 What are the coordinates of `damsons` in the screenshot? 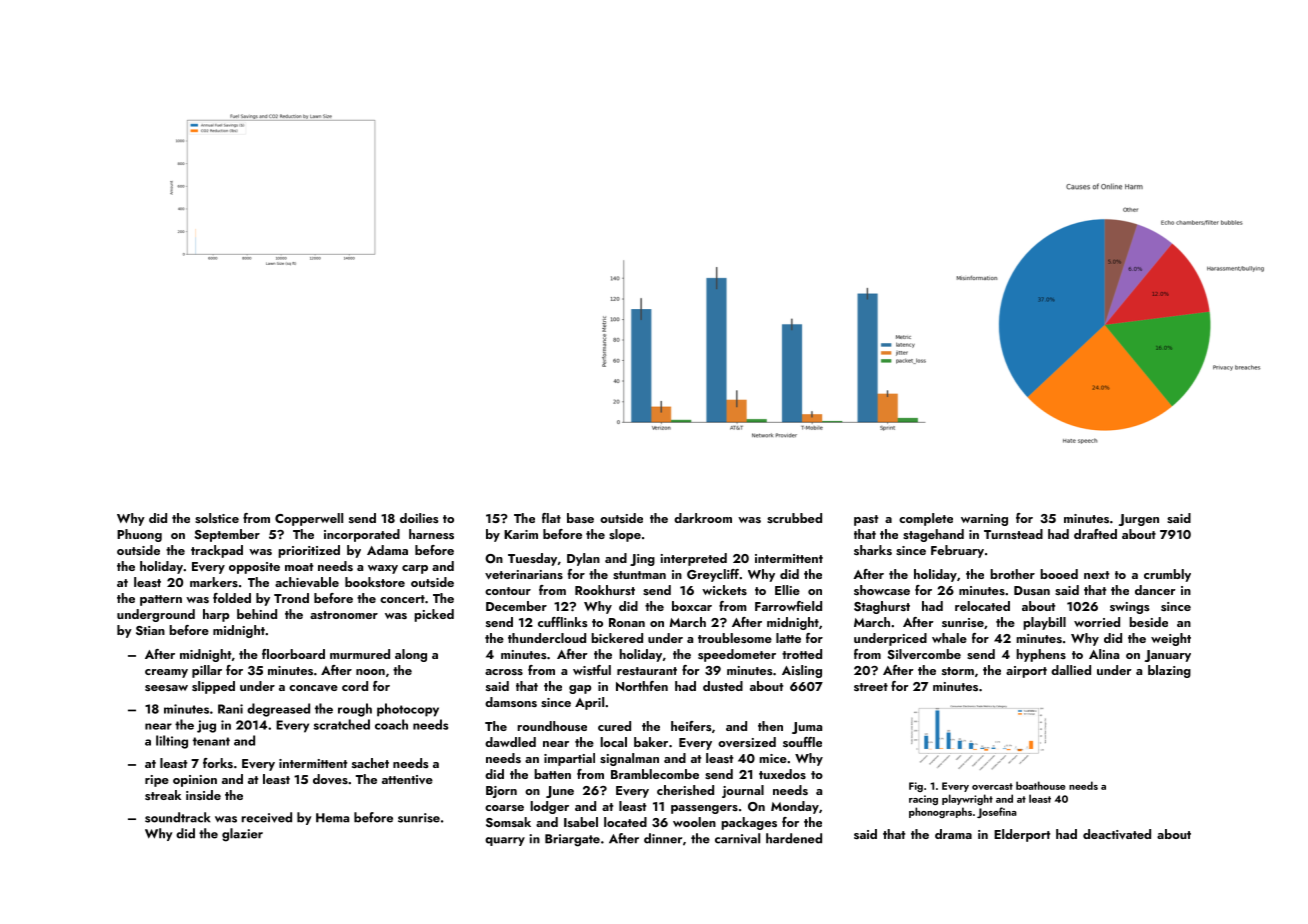 It's located at (511, 702).
